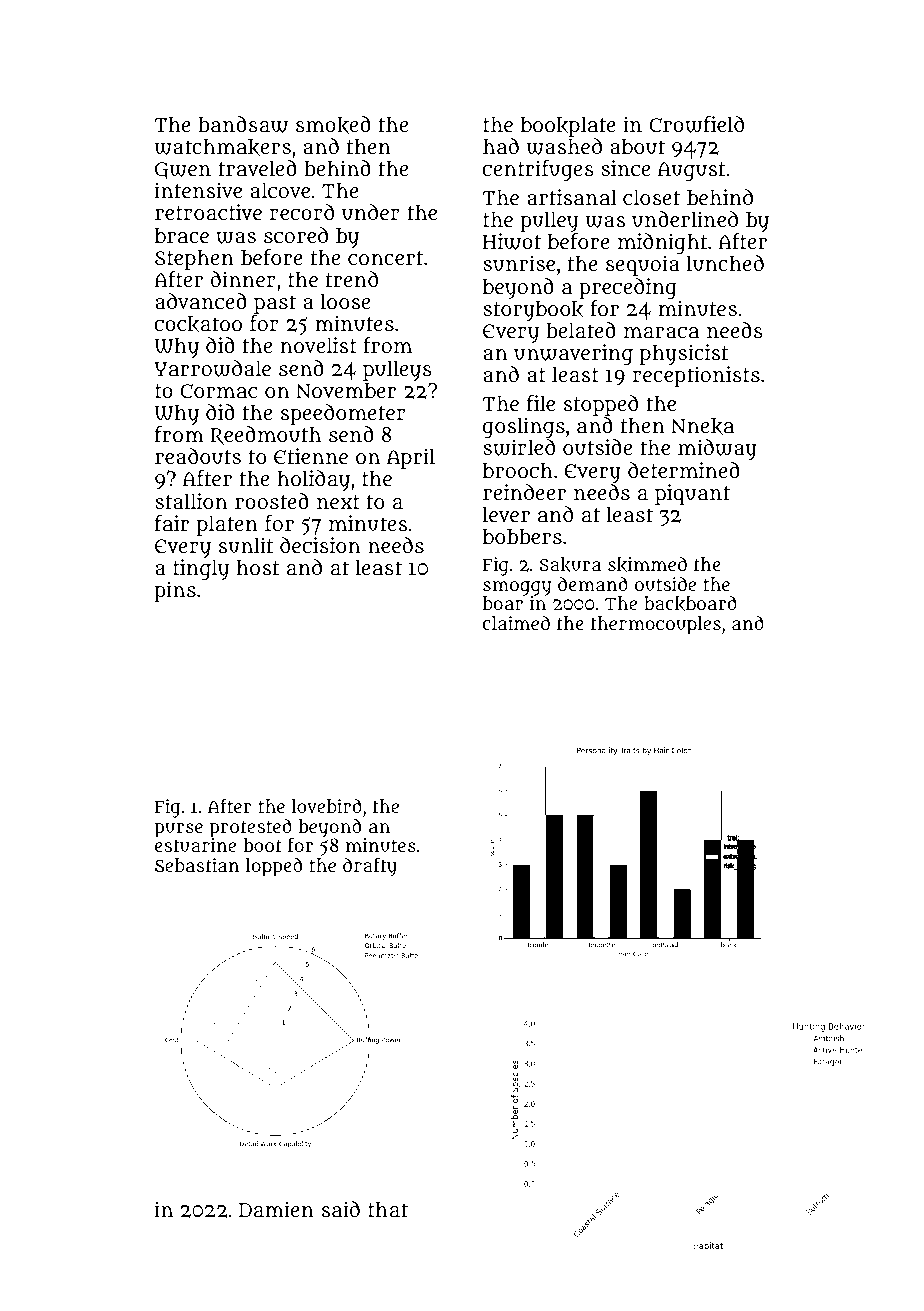 The image size is (924, 1311). What do you see at coordinates (327, 806) in the screenshot?
I see `lovebird` at bounding box center [327, 806].
